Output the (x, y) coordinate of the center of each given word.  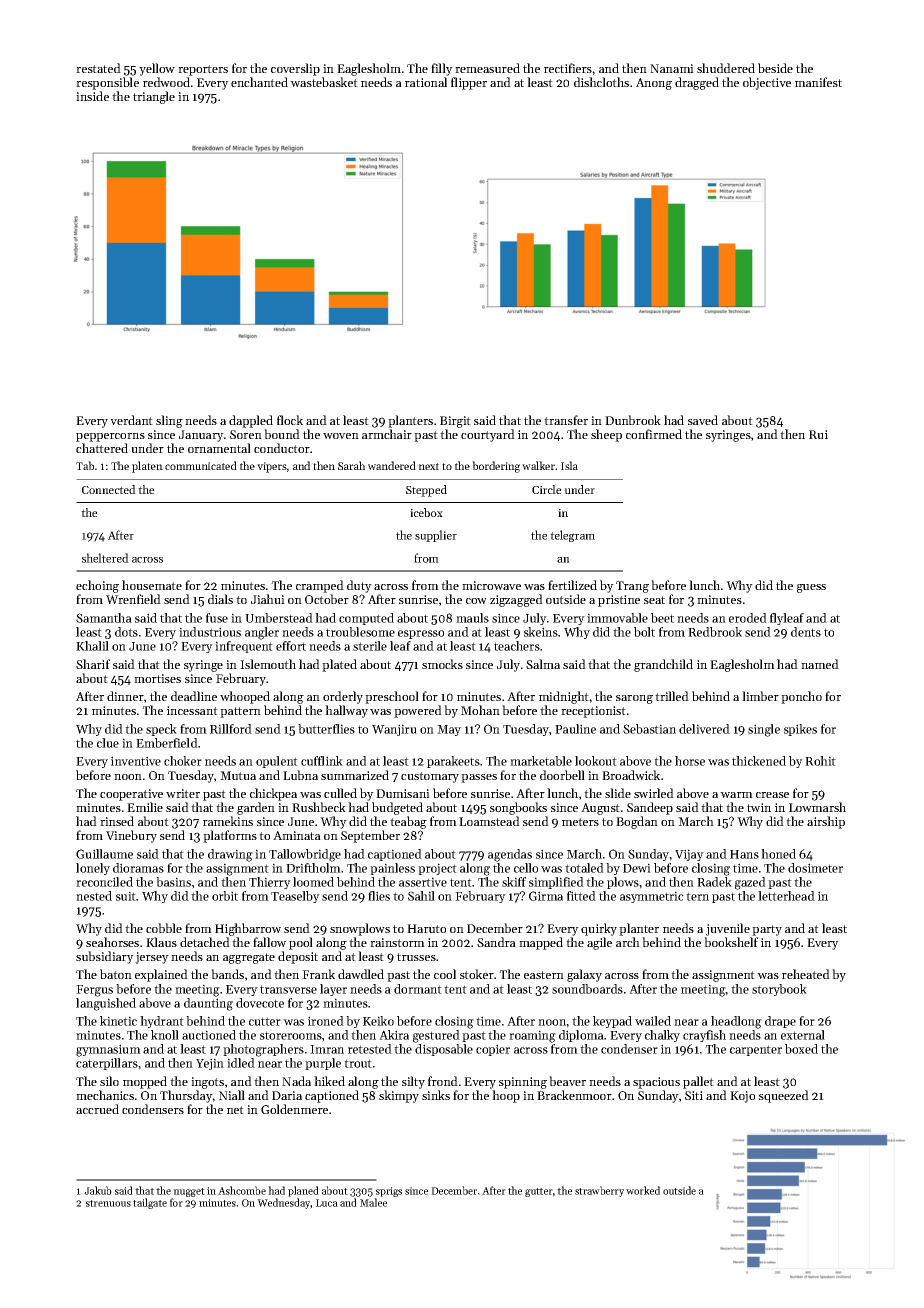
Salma (543, 664)
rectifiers (568, 68)
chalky (662, 1036)
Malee (373, 1202)
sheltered (105, 558)
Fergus (94, 991)
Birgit (455, 422)
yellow (157, 69)
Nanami (672, 68)
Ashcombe (242, 1190)
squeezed (784, 1096)
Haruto (426, 928)
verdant (131, 420)
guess (811, 588)
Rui (818, 434)
